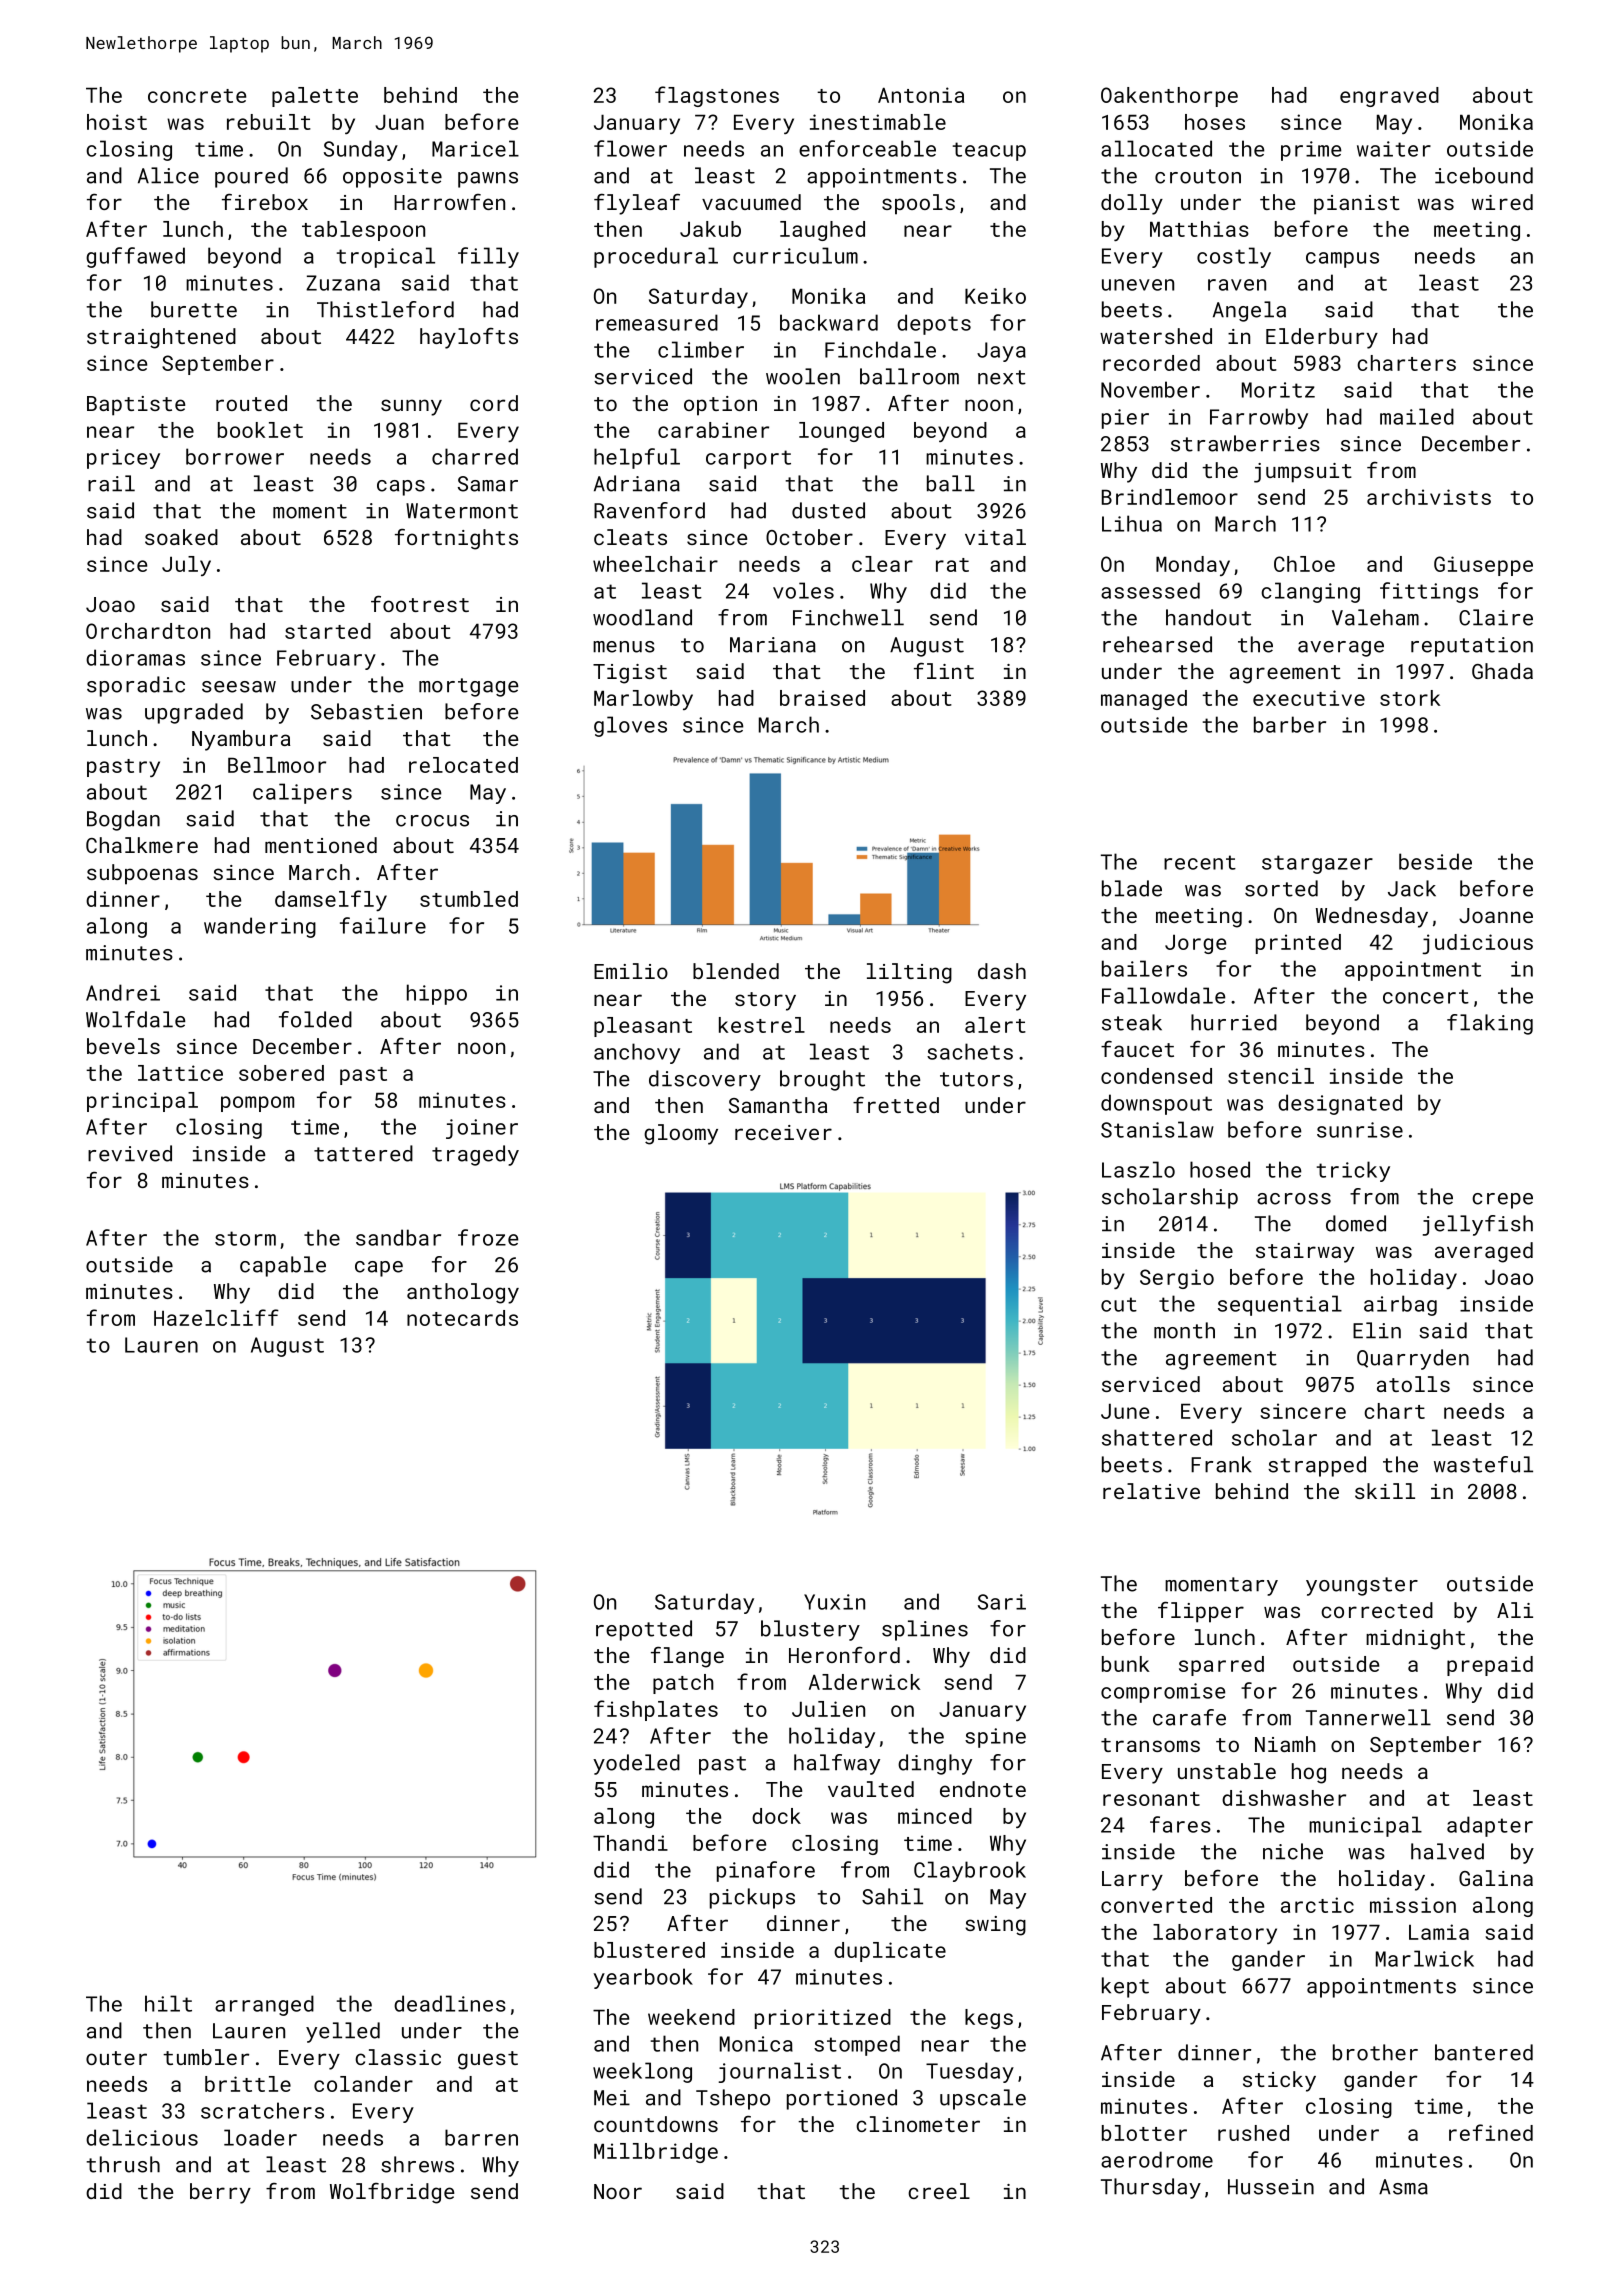 This screenshot has width=1620, height=2292. Describe the element at coordinates (921, 95) in the screenshot. I see `Antonia` at that location.
